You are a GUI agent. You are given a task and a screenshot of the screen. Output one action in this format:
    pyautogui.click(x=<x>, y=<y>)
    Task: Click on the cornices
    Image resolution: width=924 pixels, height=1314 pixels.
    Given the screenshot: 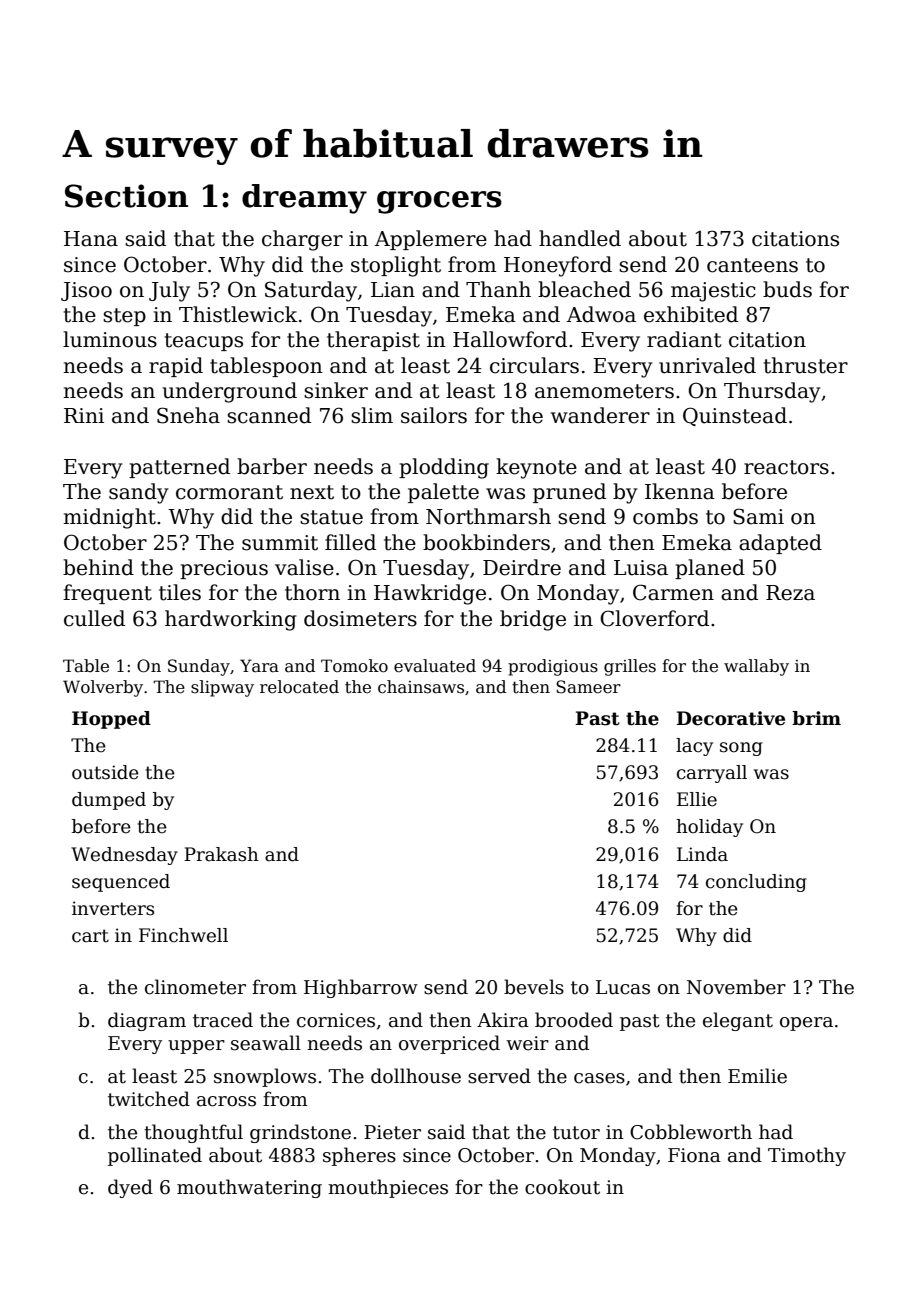 What is the action you would take?
    pyautogui.click(x=336, y=1020)
